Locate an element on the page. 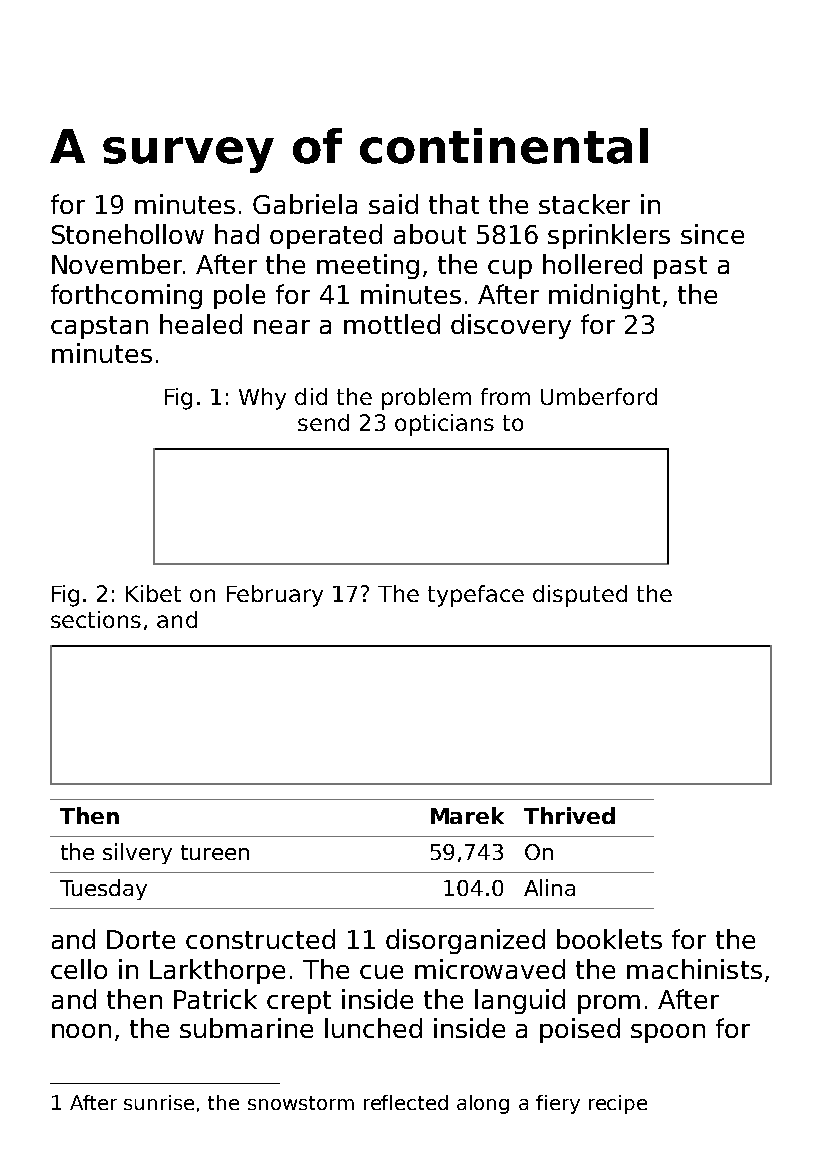 The height and width of the document is (1167, 822). February is located at coordinates (275, 596).
